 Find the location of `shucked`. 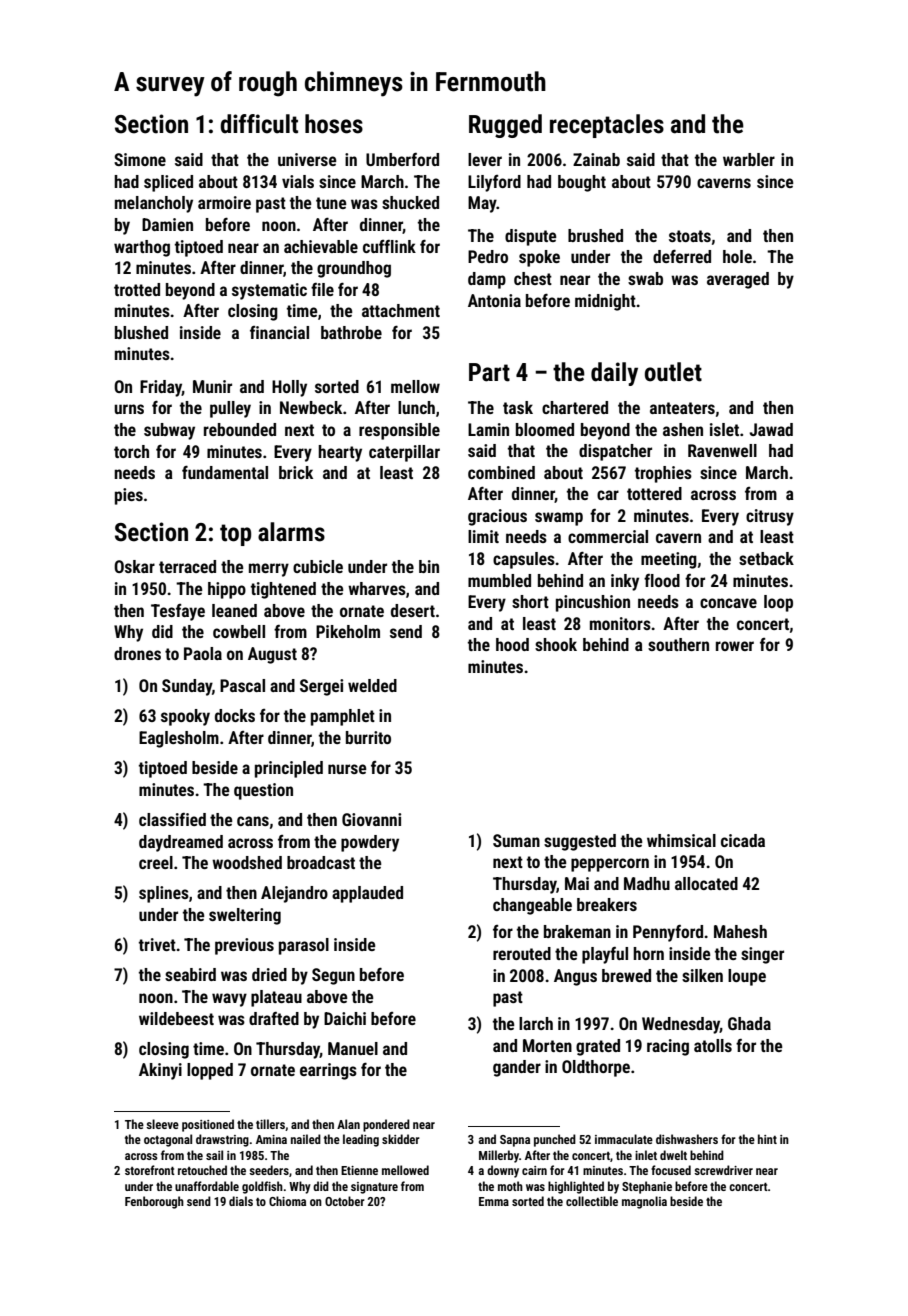

shucked is located at coordinates (410, 202).
